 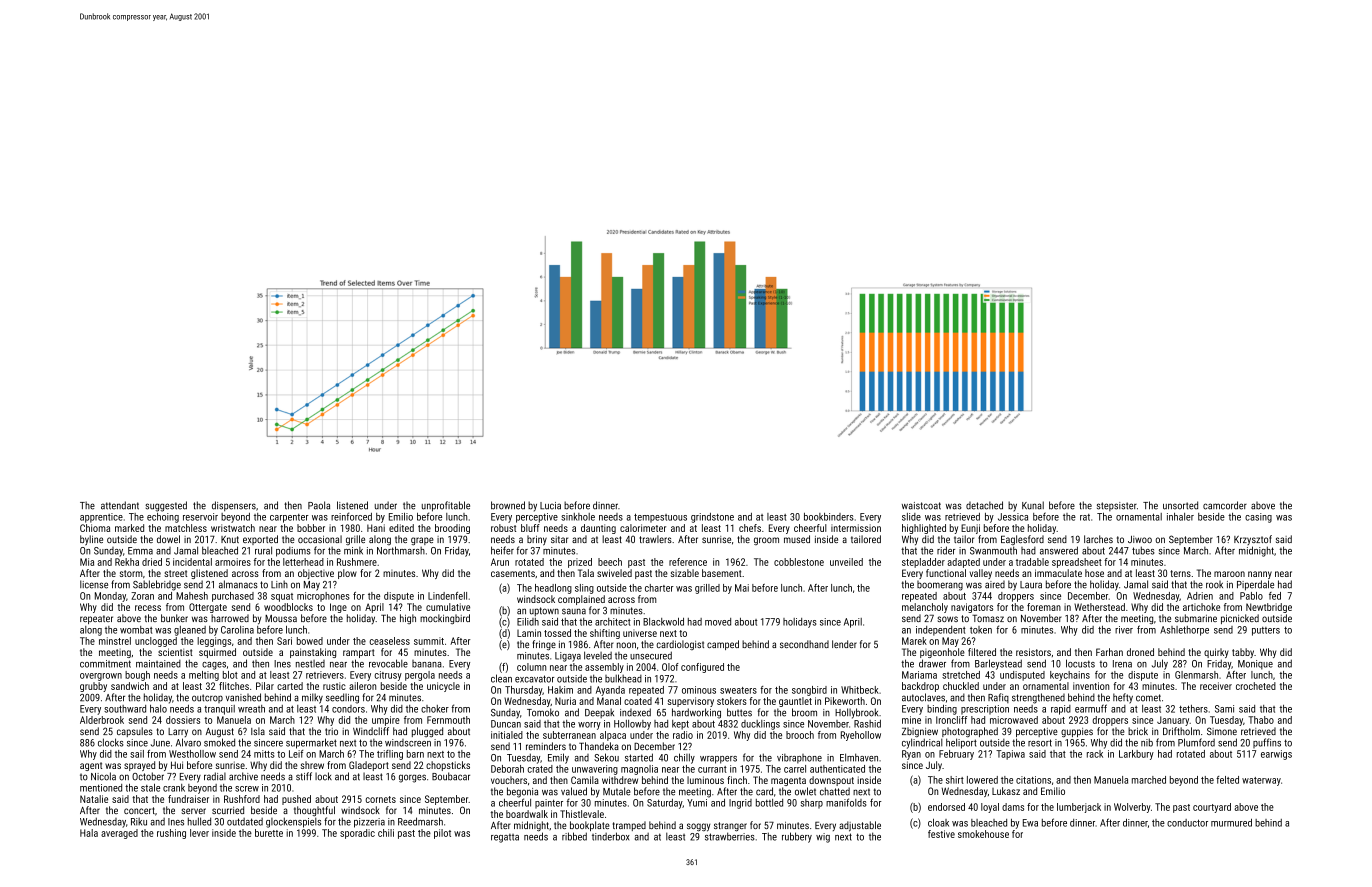 I want to click on repeater, so click(x=96, y=619).
